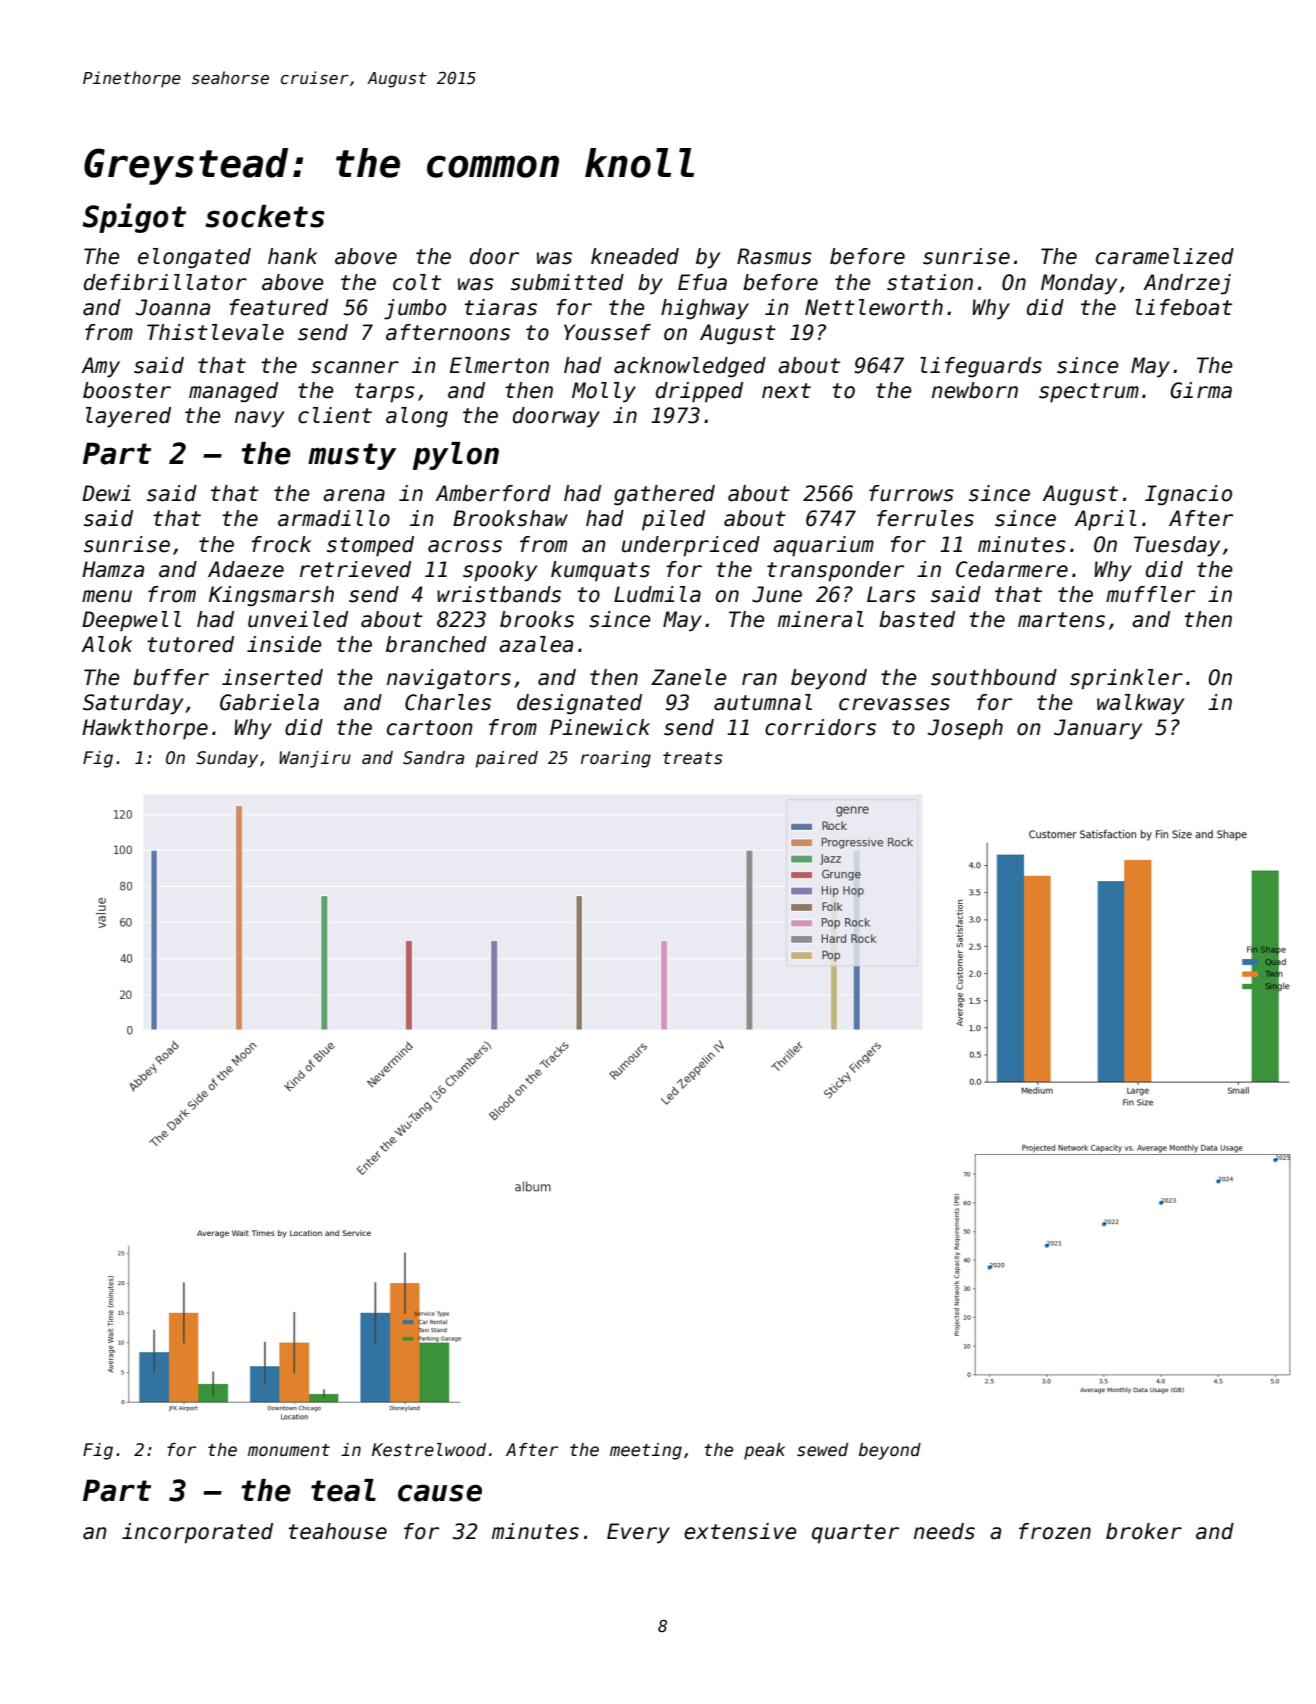  What do you see at coordinates (337, 1531) in the document?
I see `teahouse` at bounding box center [337, 1531].
